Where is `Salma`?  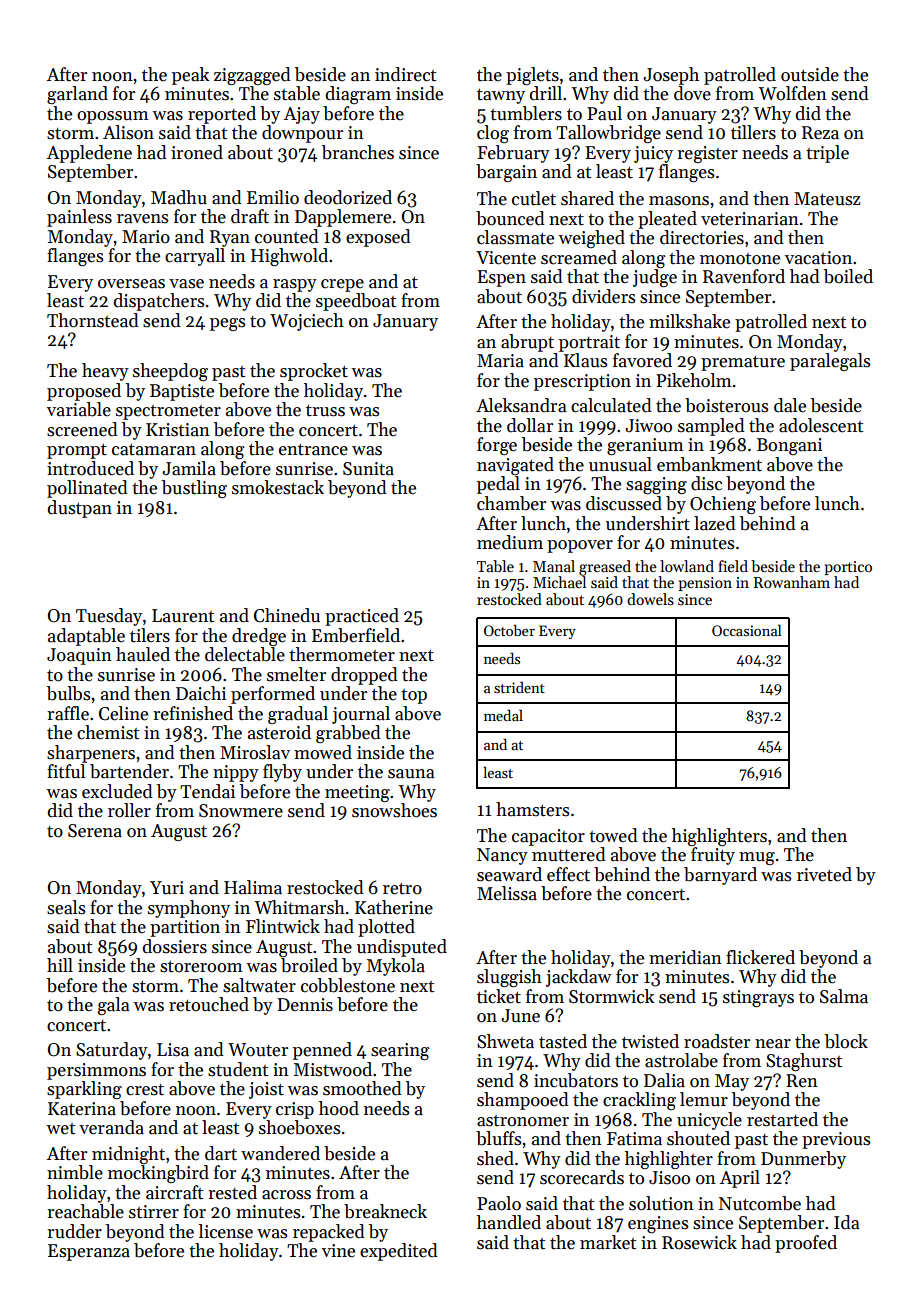 Salma is located at coordinates (844, 996).
